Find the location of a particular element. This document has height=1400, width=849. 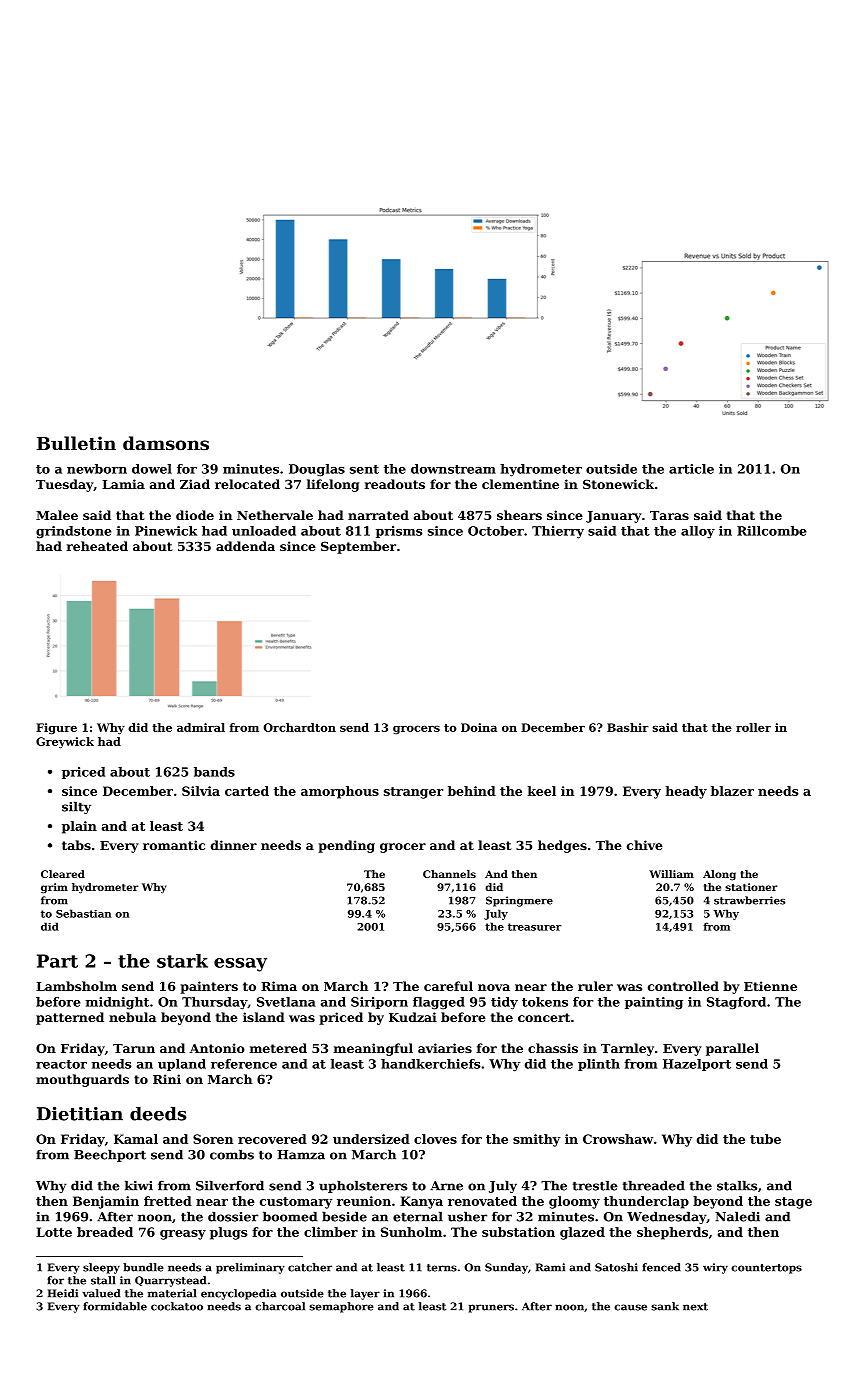

Doina is located at coordinates (479, 727).
